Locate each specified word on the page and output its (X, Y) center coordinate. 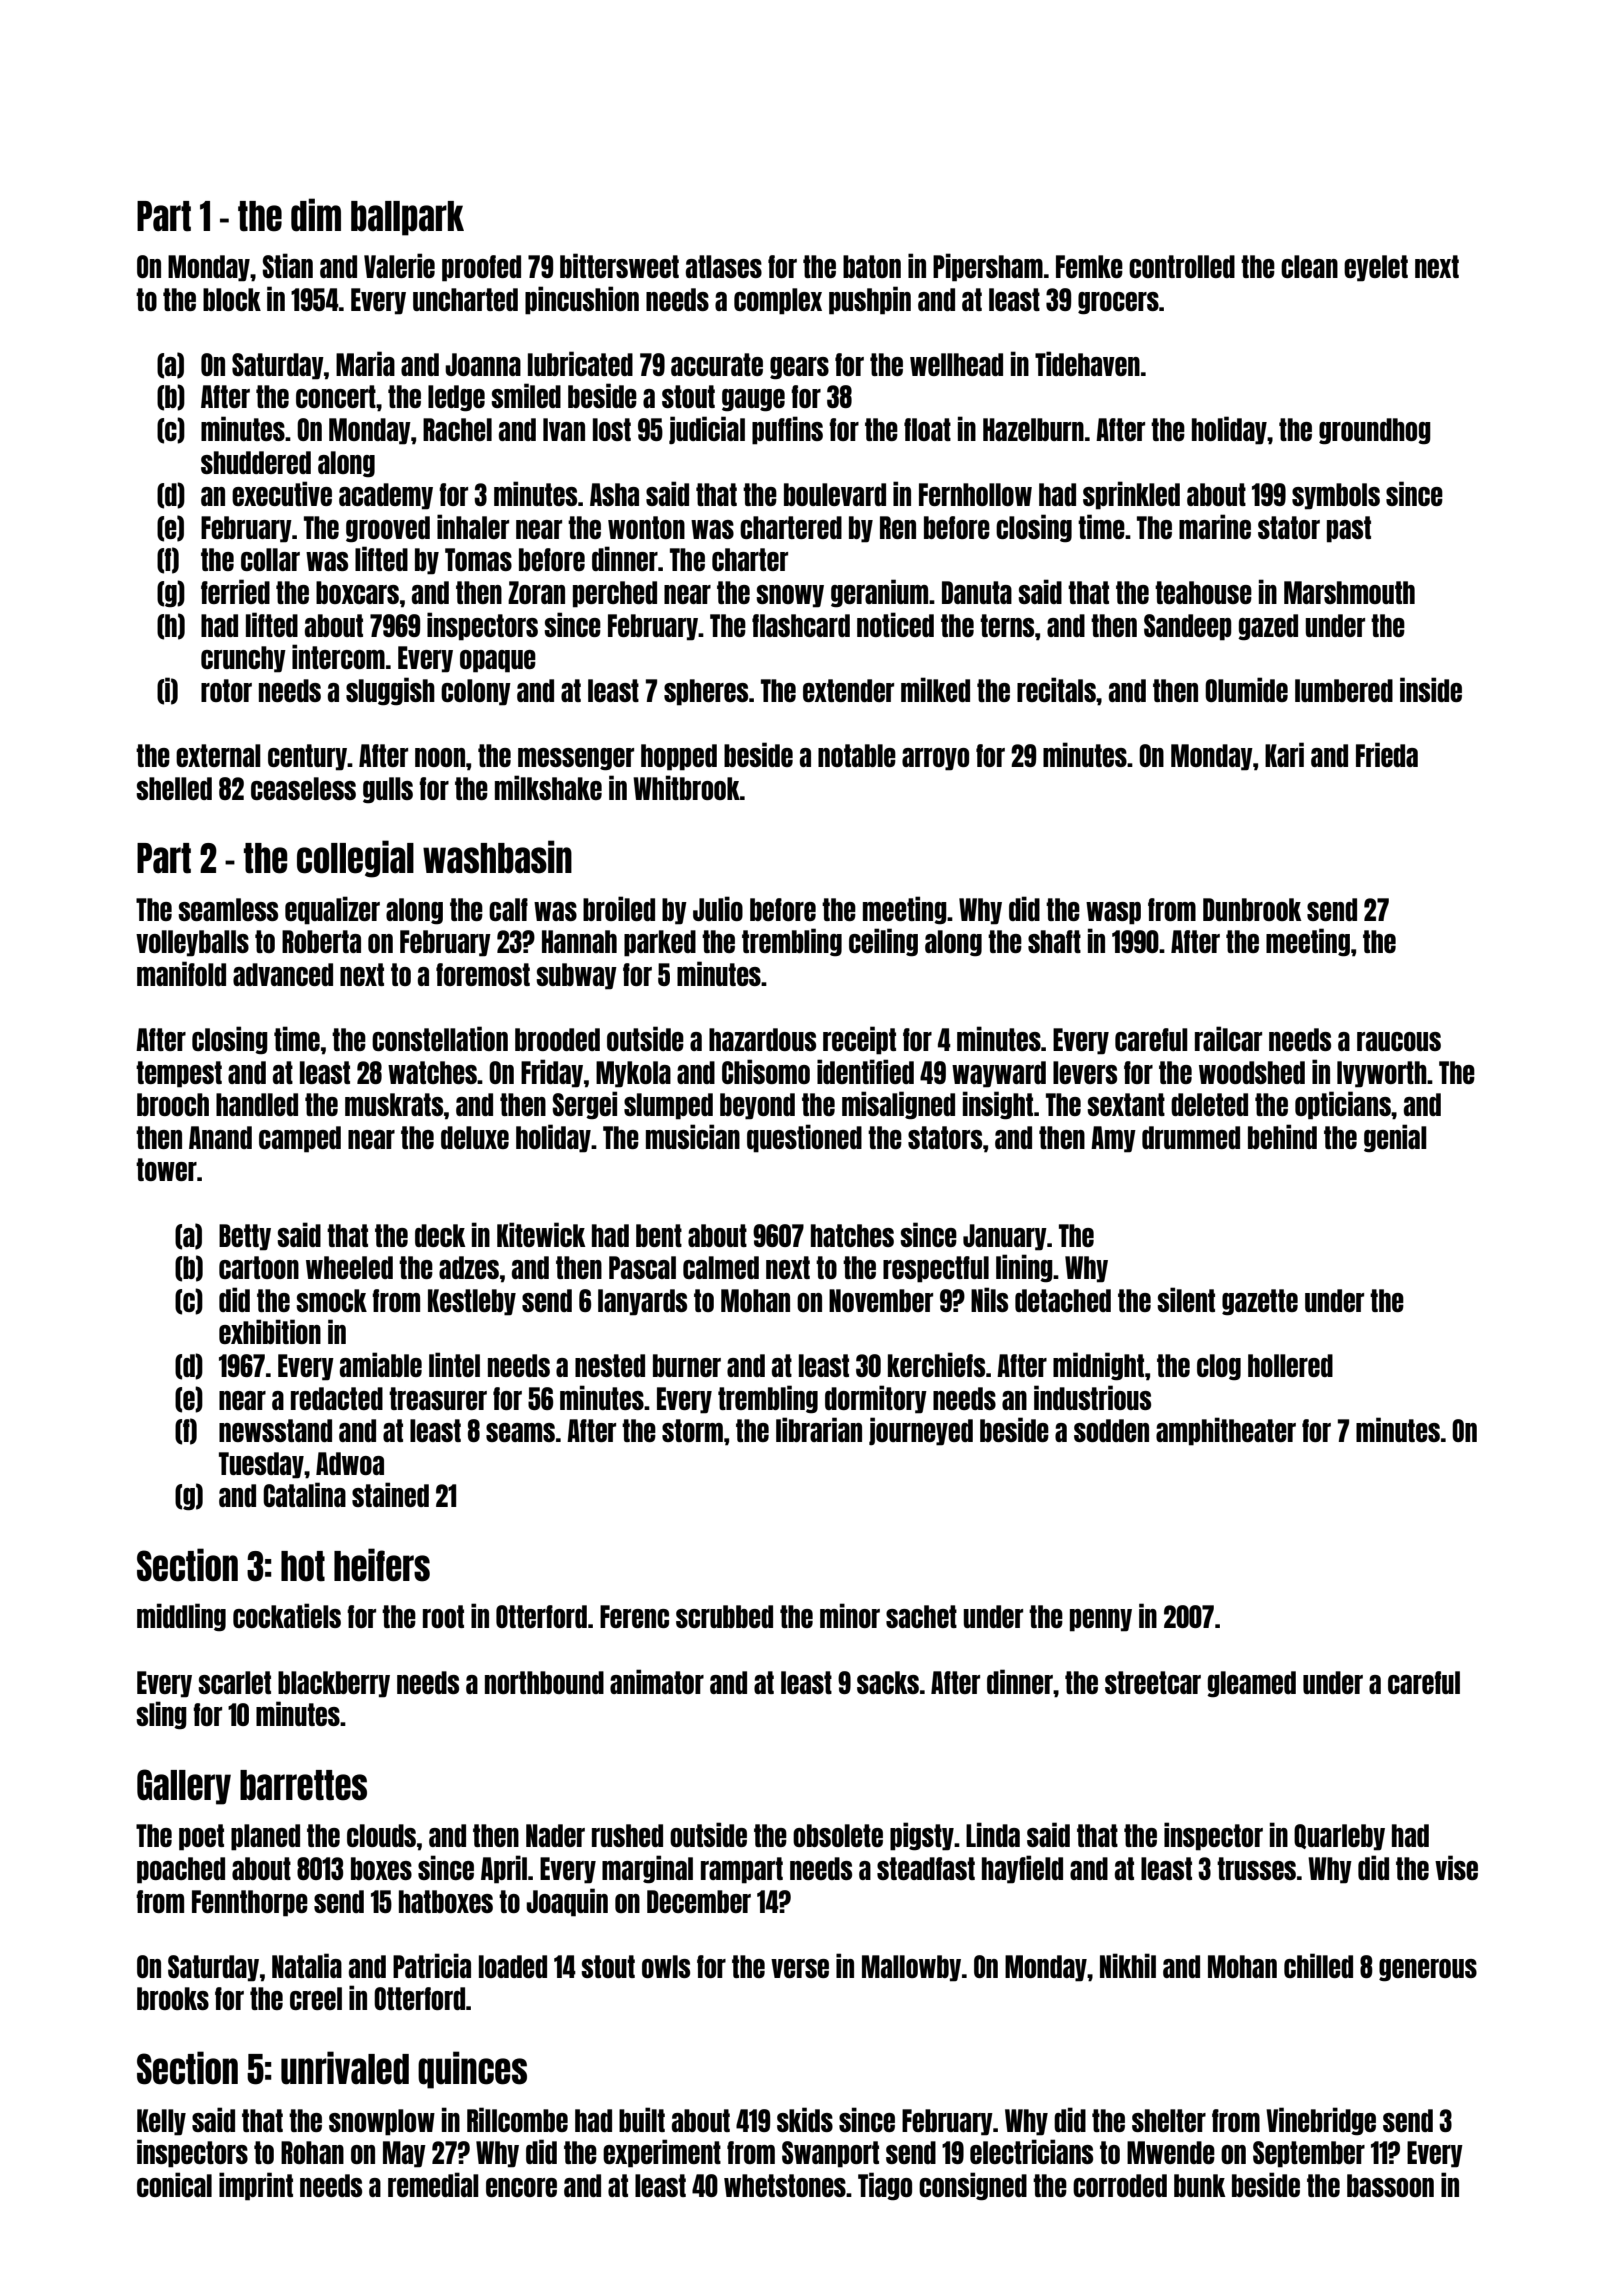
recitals (1056, 689)
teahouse (1203, 592)
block (232, 299)
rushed (627, 1835)
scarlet (234, 1682)
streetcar (1153, 1682)
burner (687, 1365)
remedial (433, 2184)
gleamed (1251, 1684)
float (927, 429)
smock (331, 1300)
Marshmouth (1349, 592)
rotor (226, 690)
